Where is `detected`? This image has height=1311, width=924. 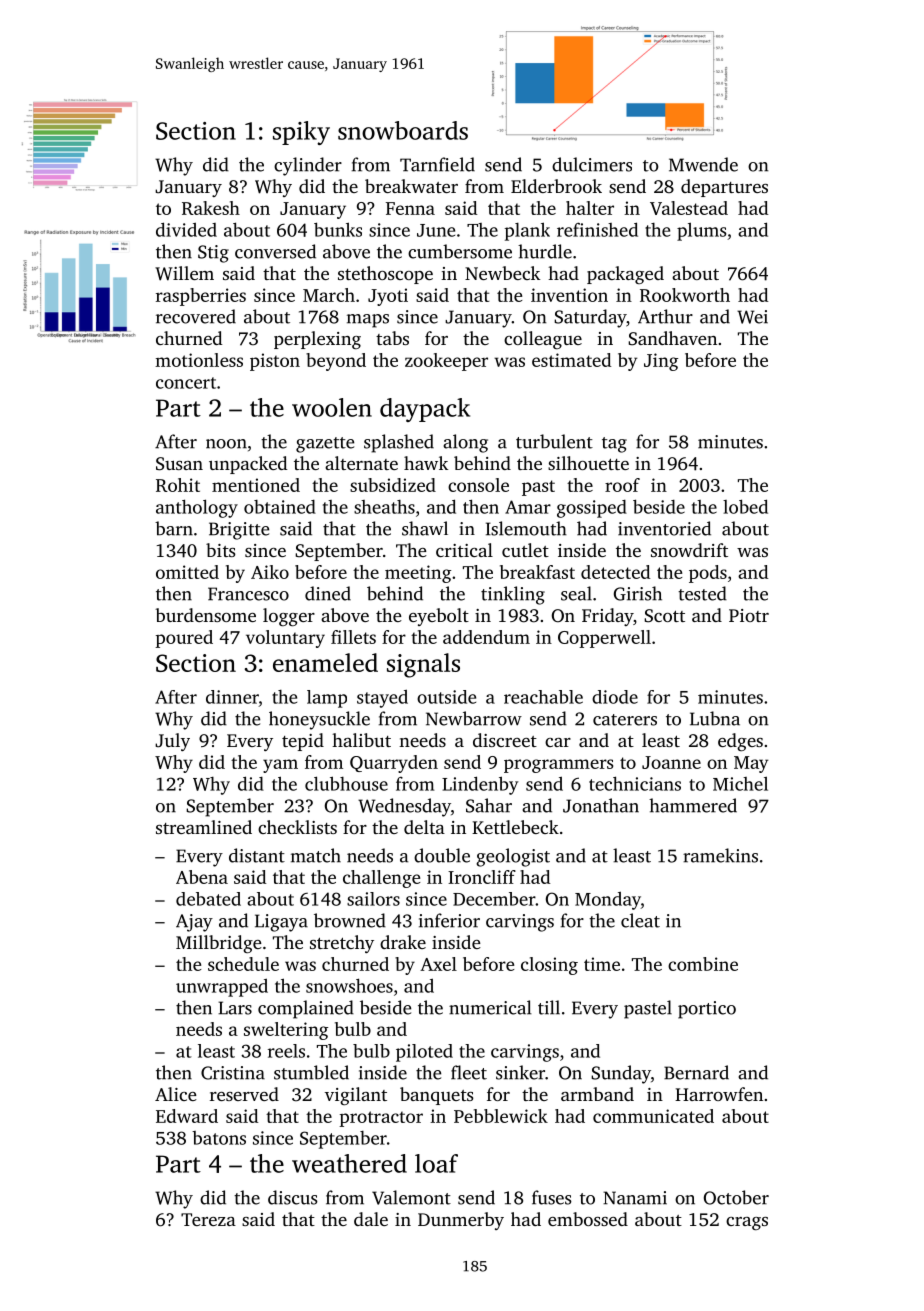 detected is located at coordinates (615, 572).
